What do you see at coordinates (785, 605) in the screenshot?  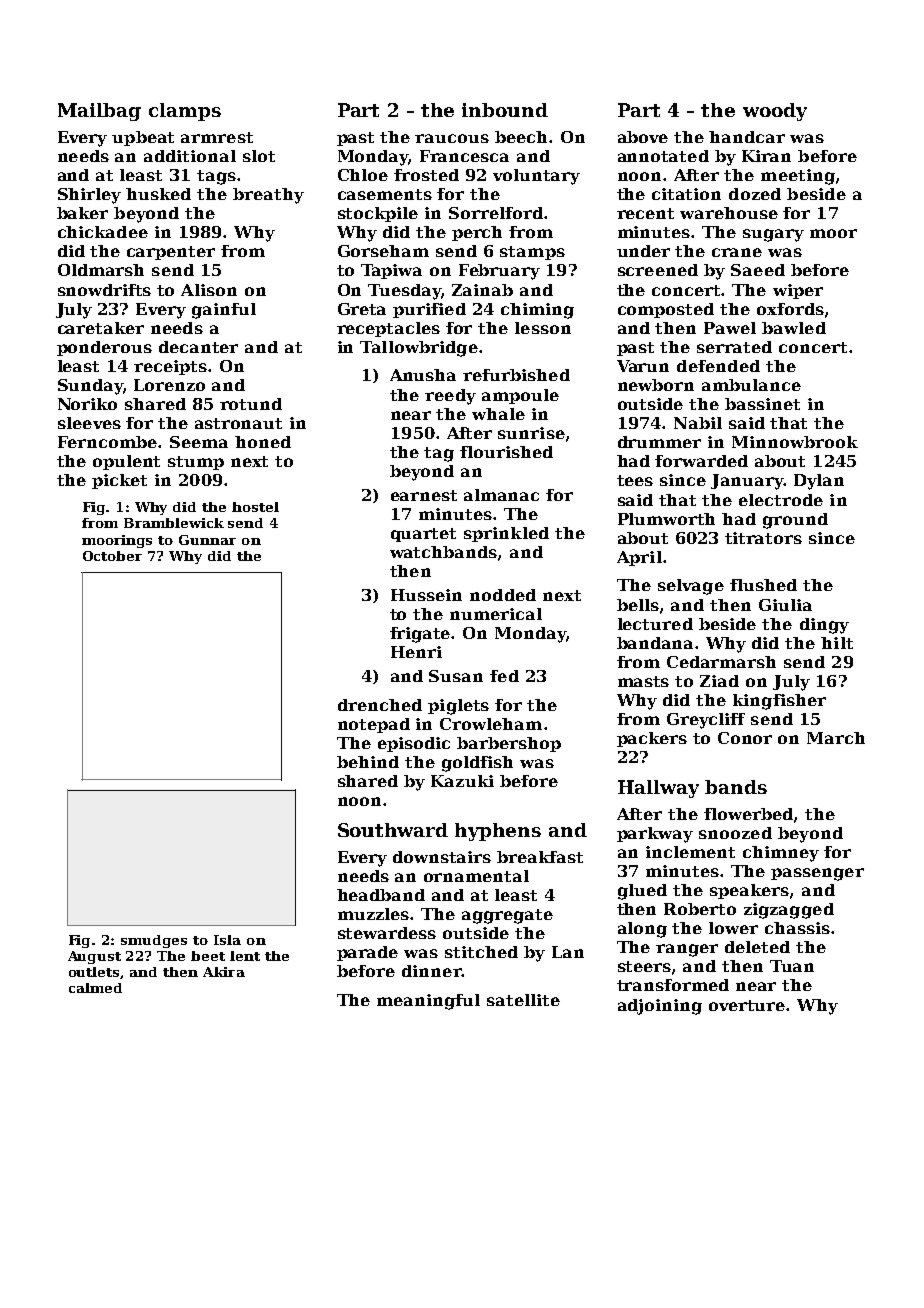 I see `Giulia` at bounding box center [785, 605].
